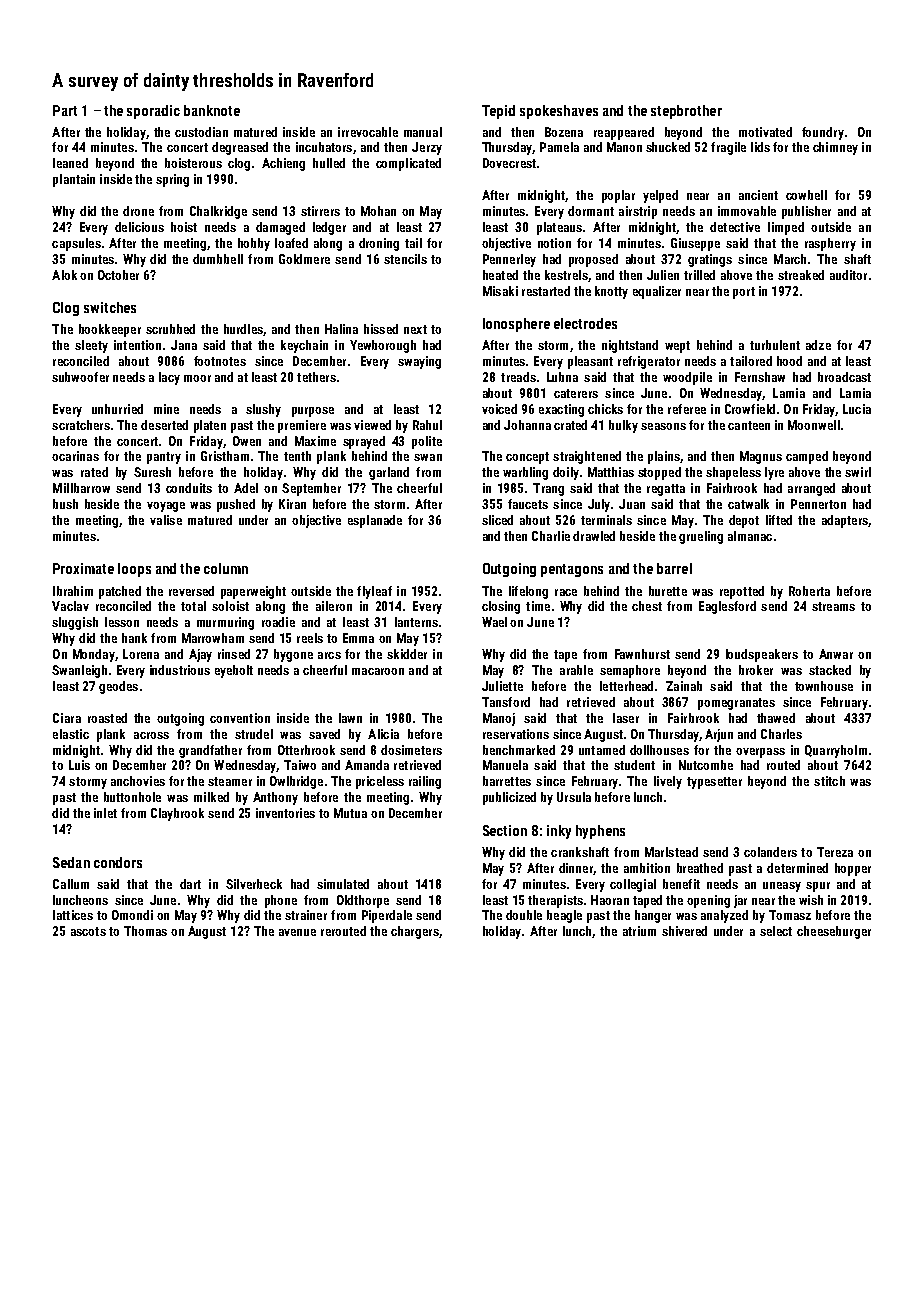 The height and width of the screenshot is (1308, 924). Describe the element at coordinates (423, 132) in the screenshot. I see `manual` at that location.
